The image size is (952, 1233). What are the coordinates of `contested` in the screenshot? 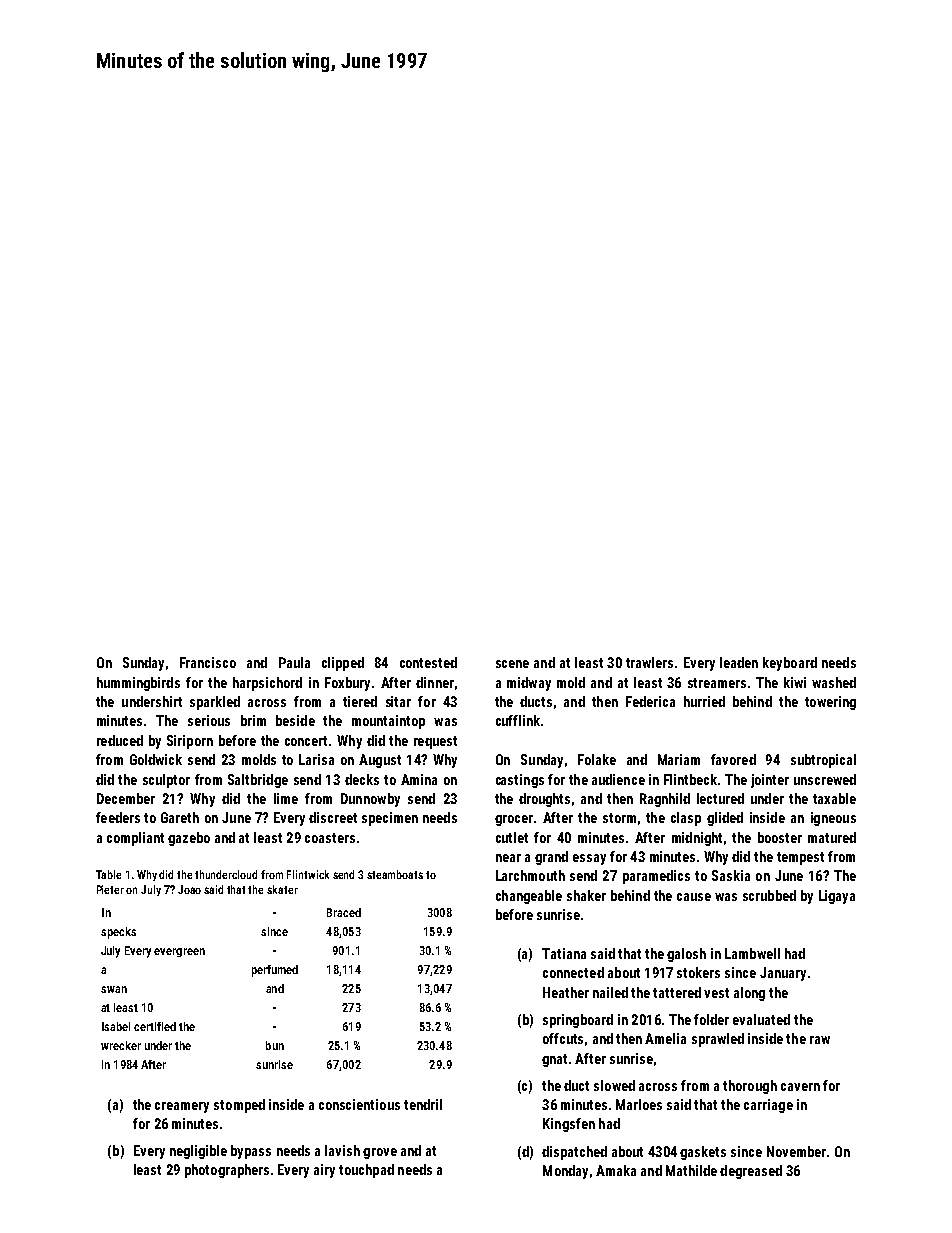 It's located at (428, 662).
